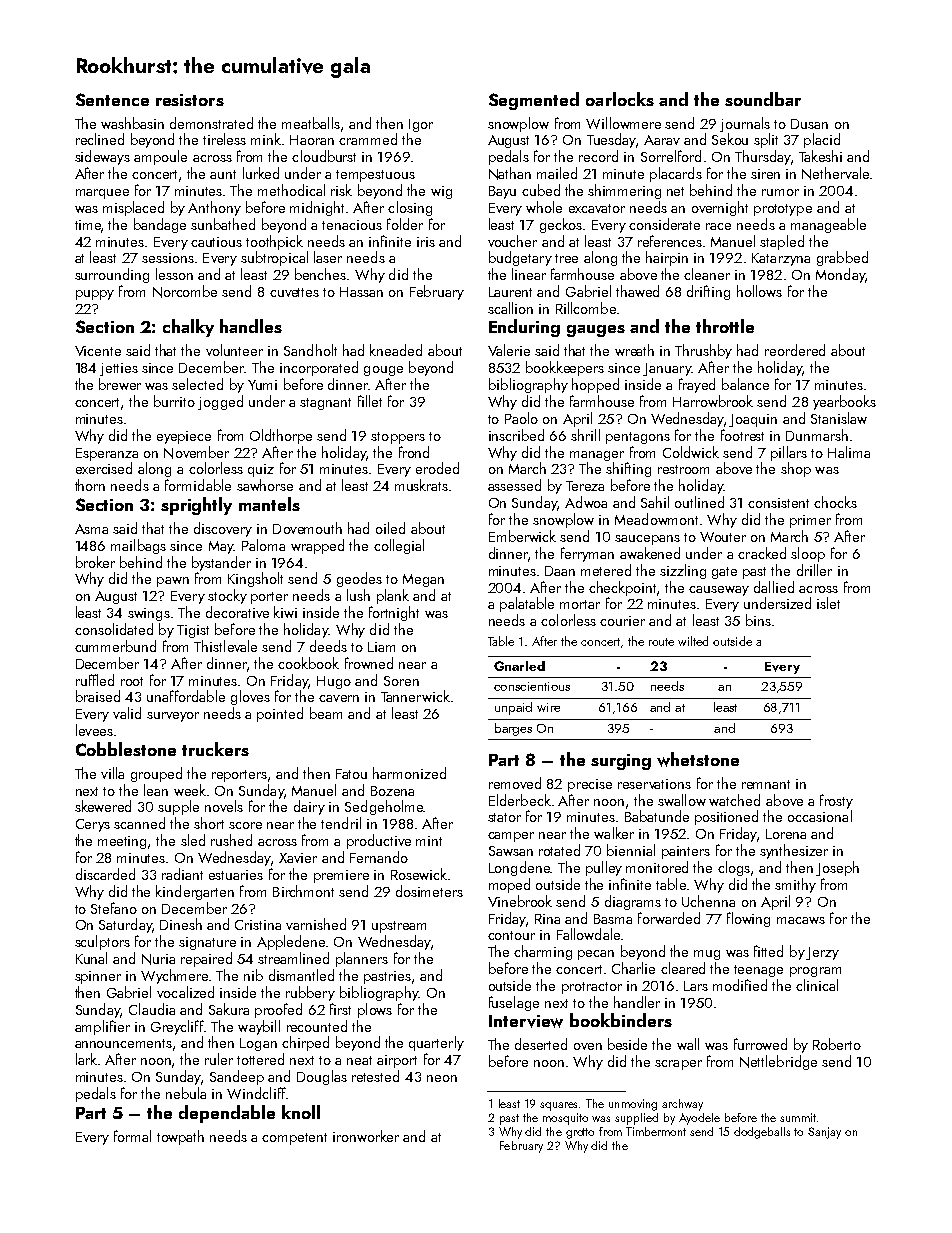 Image resolution: width=952 pixels, height=1233 pixels. I want to click on Soren, so click(401, 681).
